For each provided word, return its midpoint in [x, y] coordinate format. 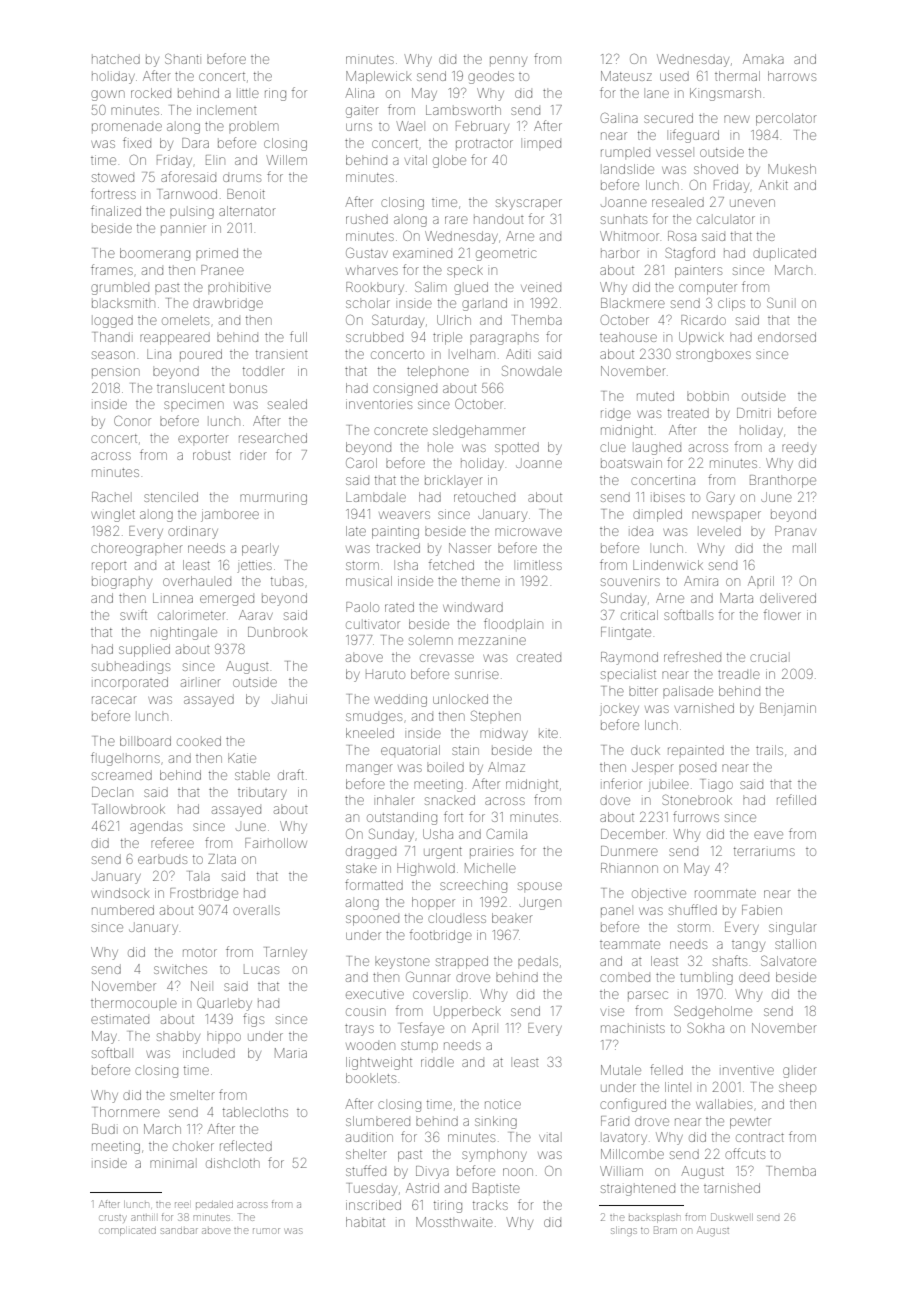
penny [508, 61]
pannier [183, 229]
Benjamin [788, 709]
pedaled [214, 1205]
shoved [716, 169]
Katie [242, 758]
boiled [445, 767]
